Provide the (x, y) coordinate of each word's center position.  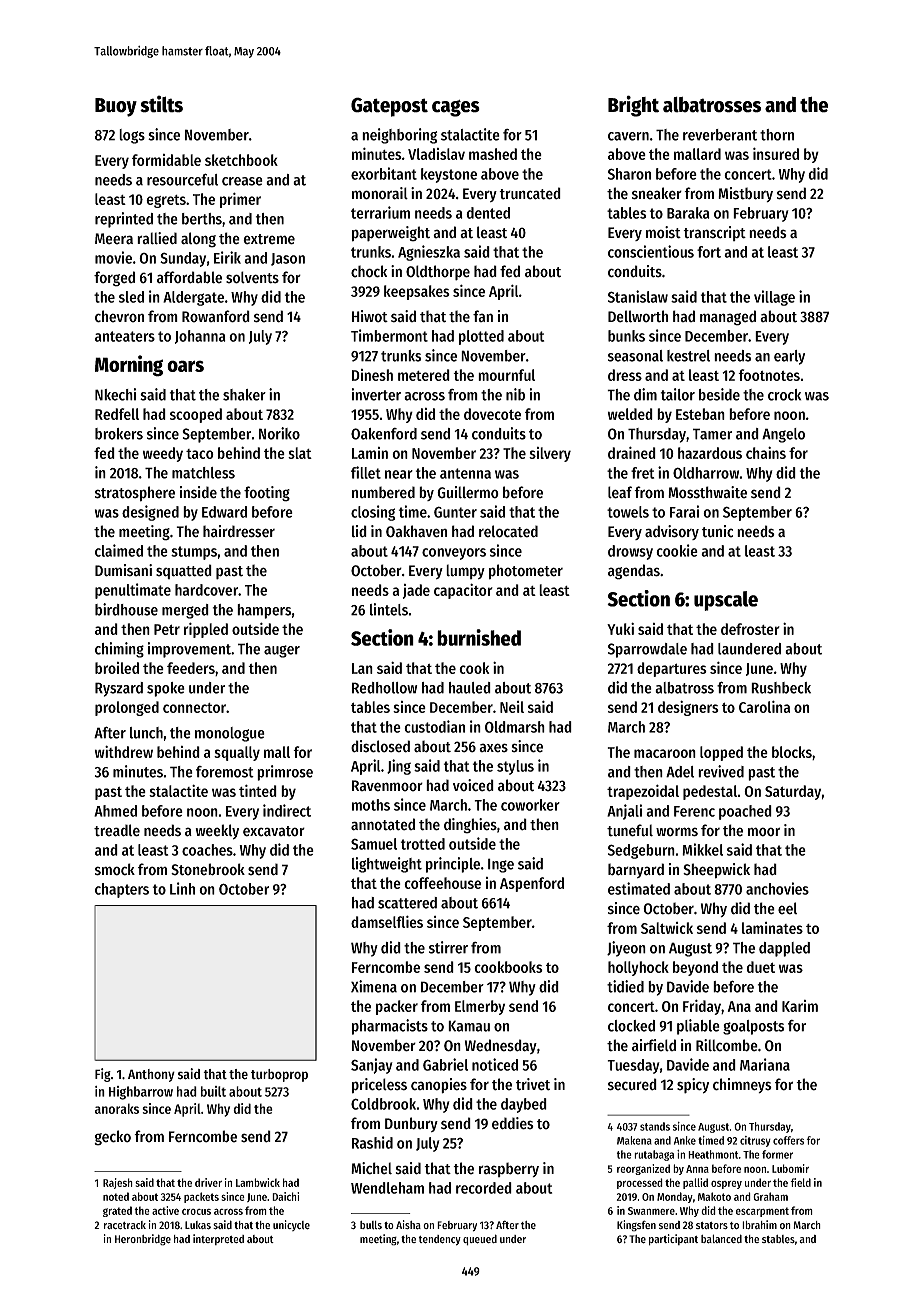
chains (766, 452)
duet (761, 967)
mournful (506, 375)
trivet (533, 1084)
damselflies (387, 921)
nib (515, 394)
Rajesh (118, 1183)
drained (632, 452)
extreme (269, 239)
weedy (163, 454)
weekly (217, 832)
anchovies (777, 888)
